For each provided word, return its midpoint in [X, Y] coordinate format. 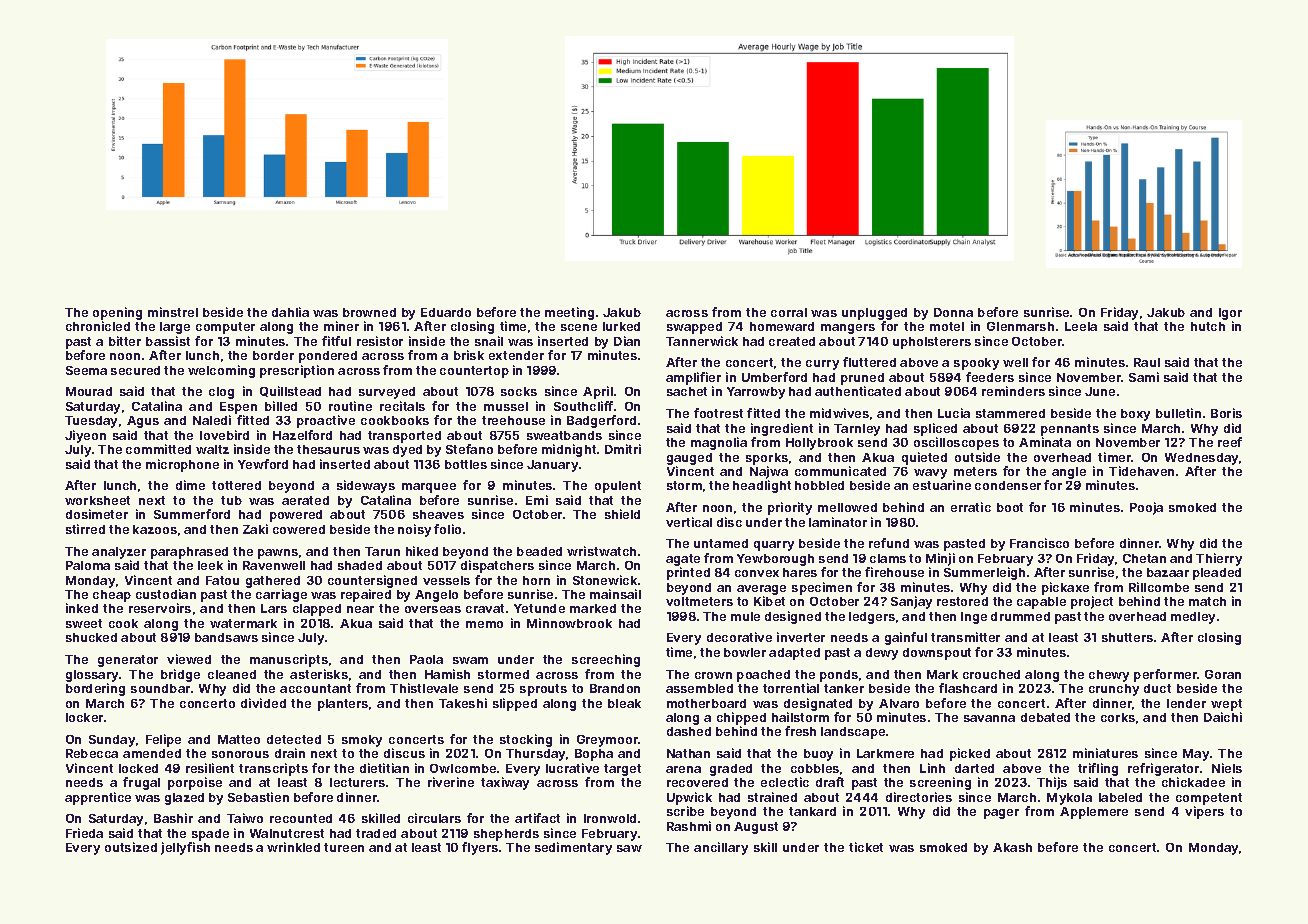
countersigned [372, 581]
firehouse [894, 572]
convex [757, 573]
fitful [336, 341]
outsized [131, 847]
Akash [1012, 847]
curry [822, 365]
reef [1230, 442]
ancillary [721, 848]
